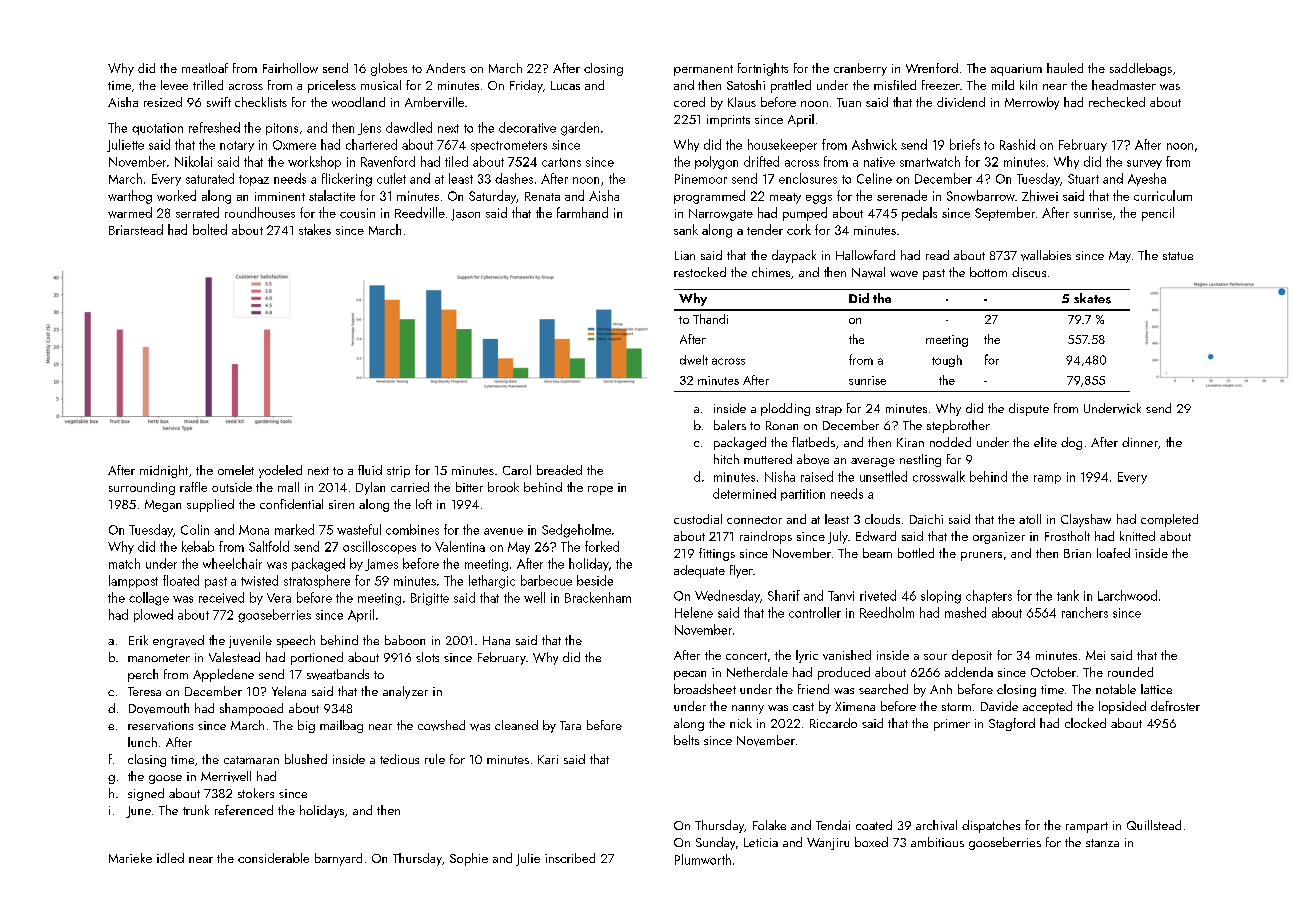 This document has width=1308, height=924. Describe the element at coordinates (1141, 69) in the document. I see `saddlebags` at that location.
